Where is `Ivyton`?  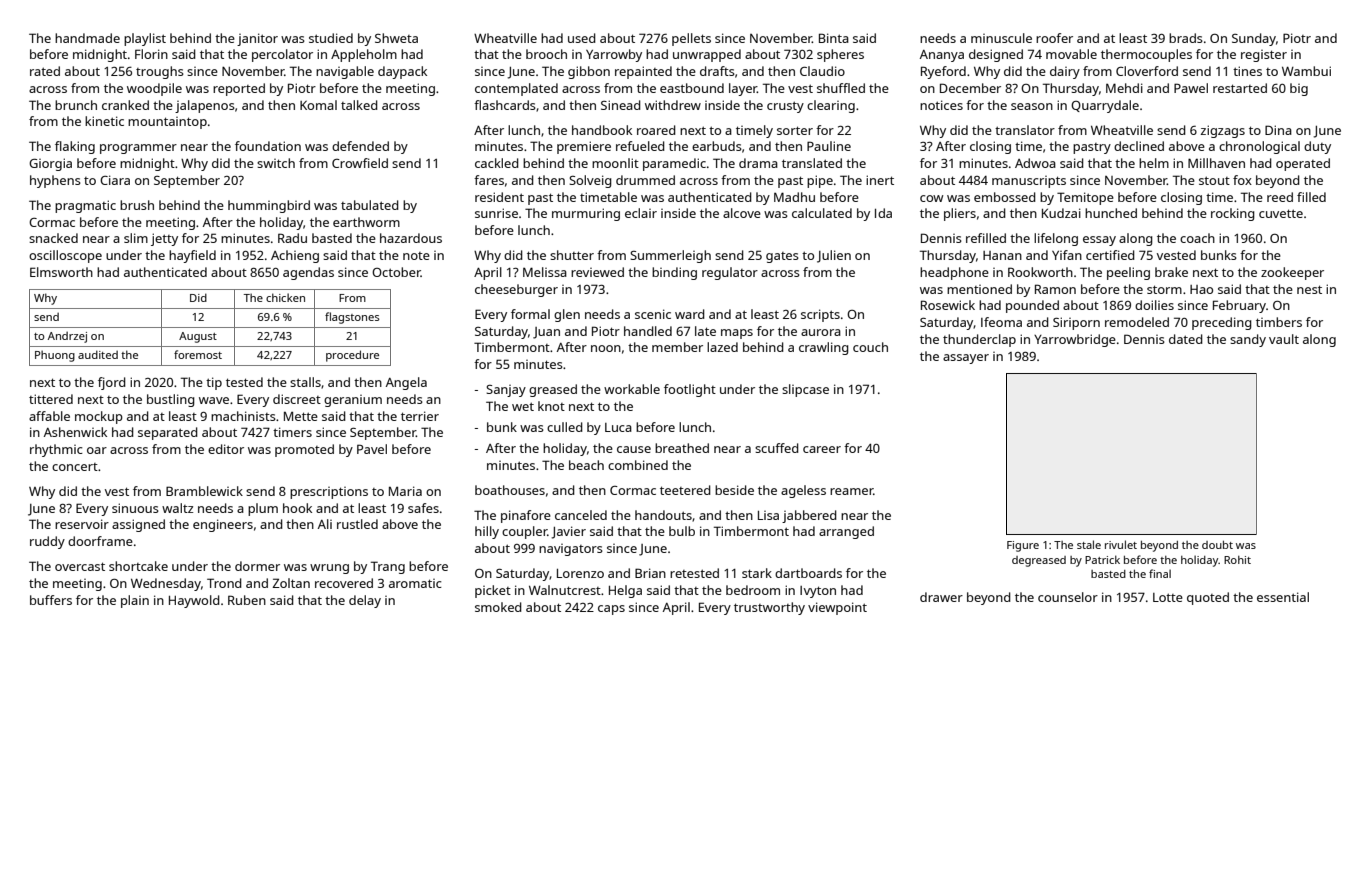
Ivyton is located at coordinates (818, 592).
